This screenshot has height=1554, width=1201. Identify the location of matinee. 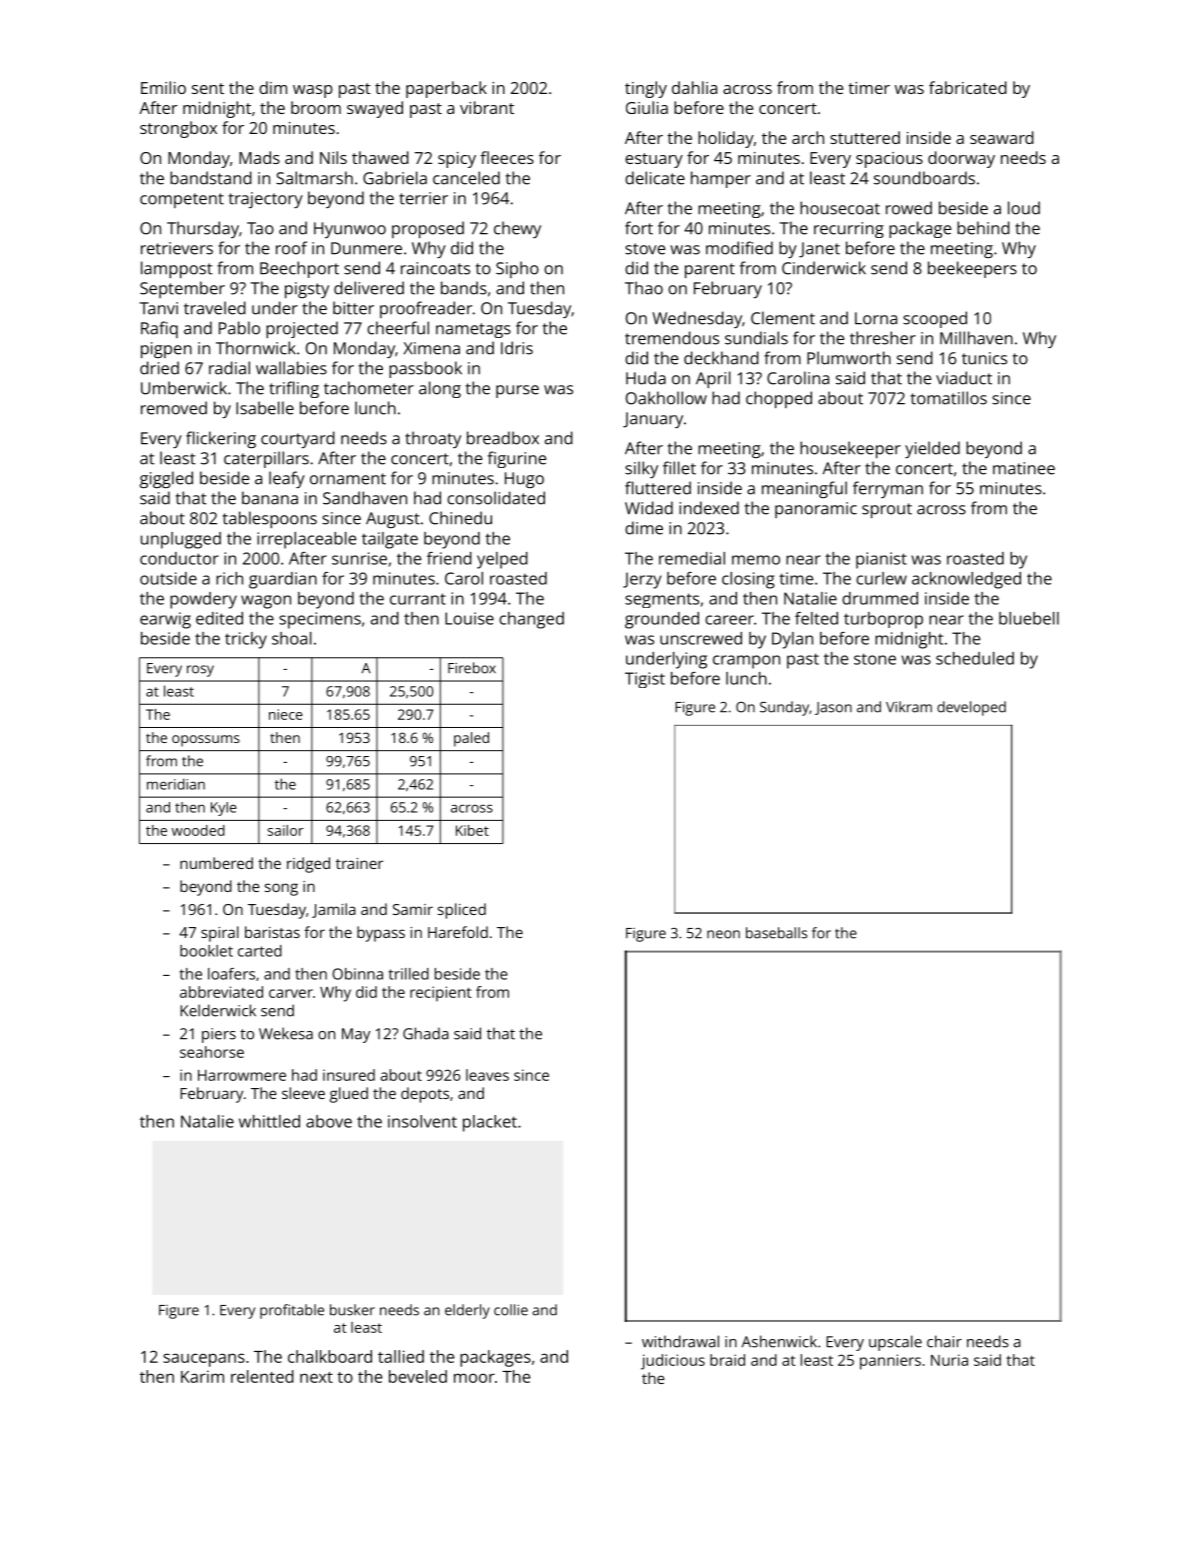
(1024, 468).
